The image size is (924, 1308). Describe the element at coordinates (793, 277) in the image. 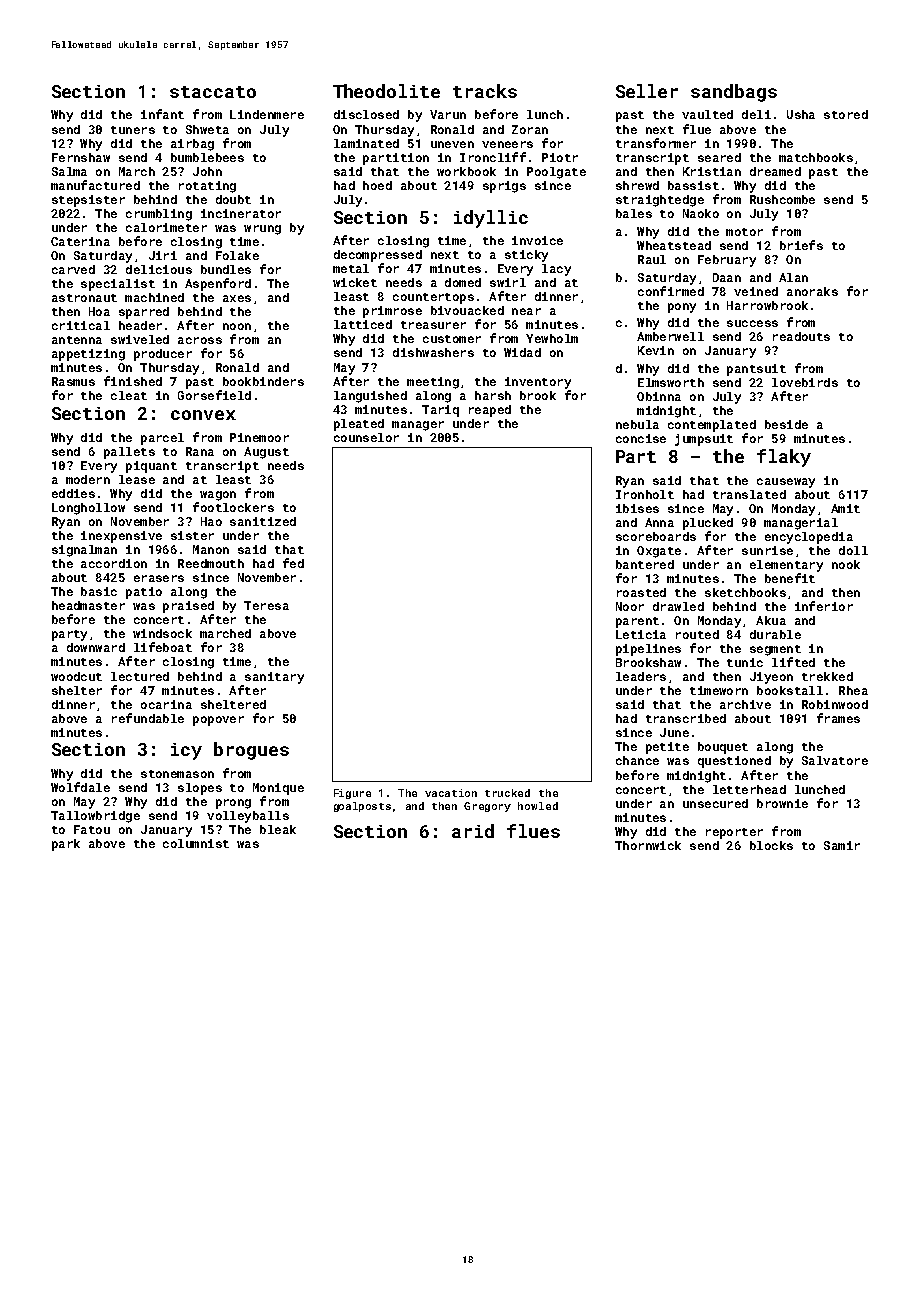

I see `Alan` at that location.
